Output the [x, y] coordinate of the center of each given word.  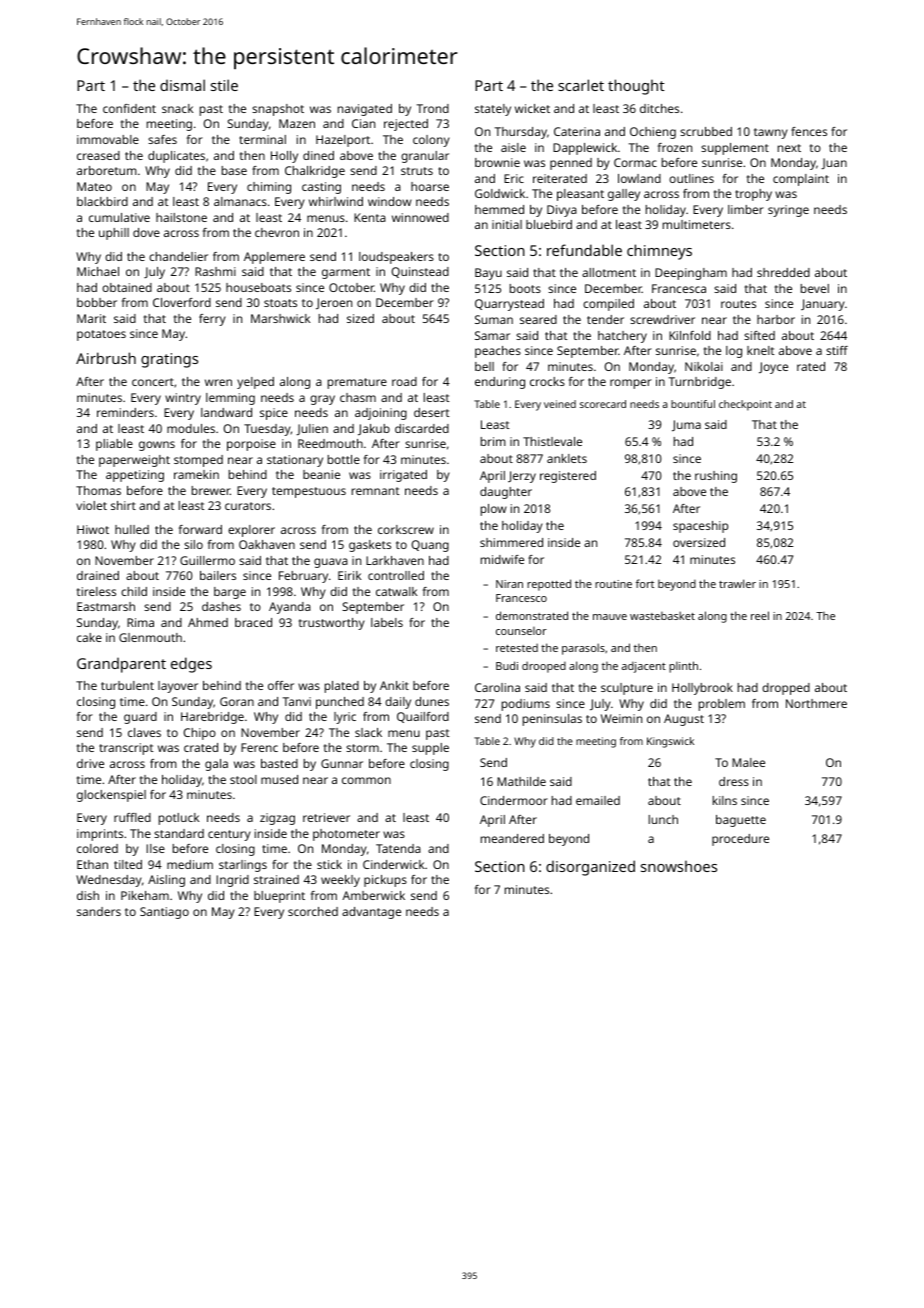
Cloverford [182, 302]
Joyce [773, 368]
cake [89, 637]
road [404, 381]
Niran [509, 584]
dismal [182, 85]
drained [98, 575]
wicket [532, 108]
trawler [737, 583]
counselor [521, 631]
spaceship [700, 527]
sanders [99, 911]
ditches [659, 108]
